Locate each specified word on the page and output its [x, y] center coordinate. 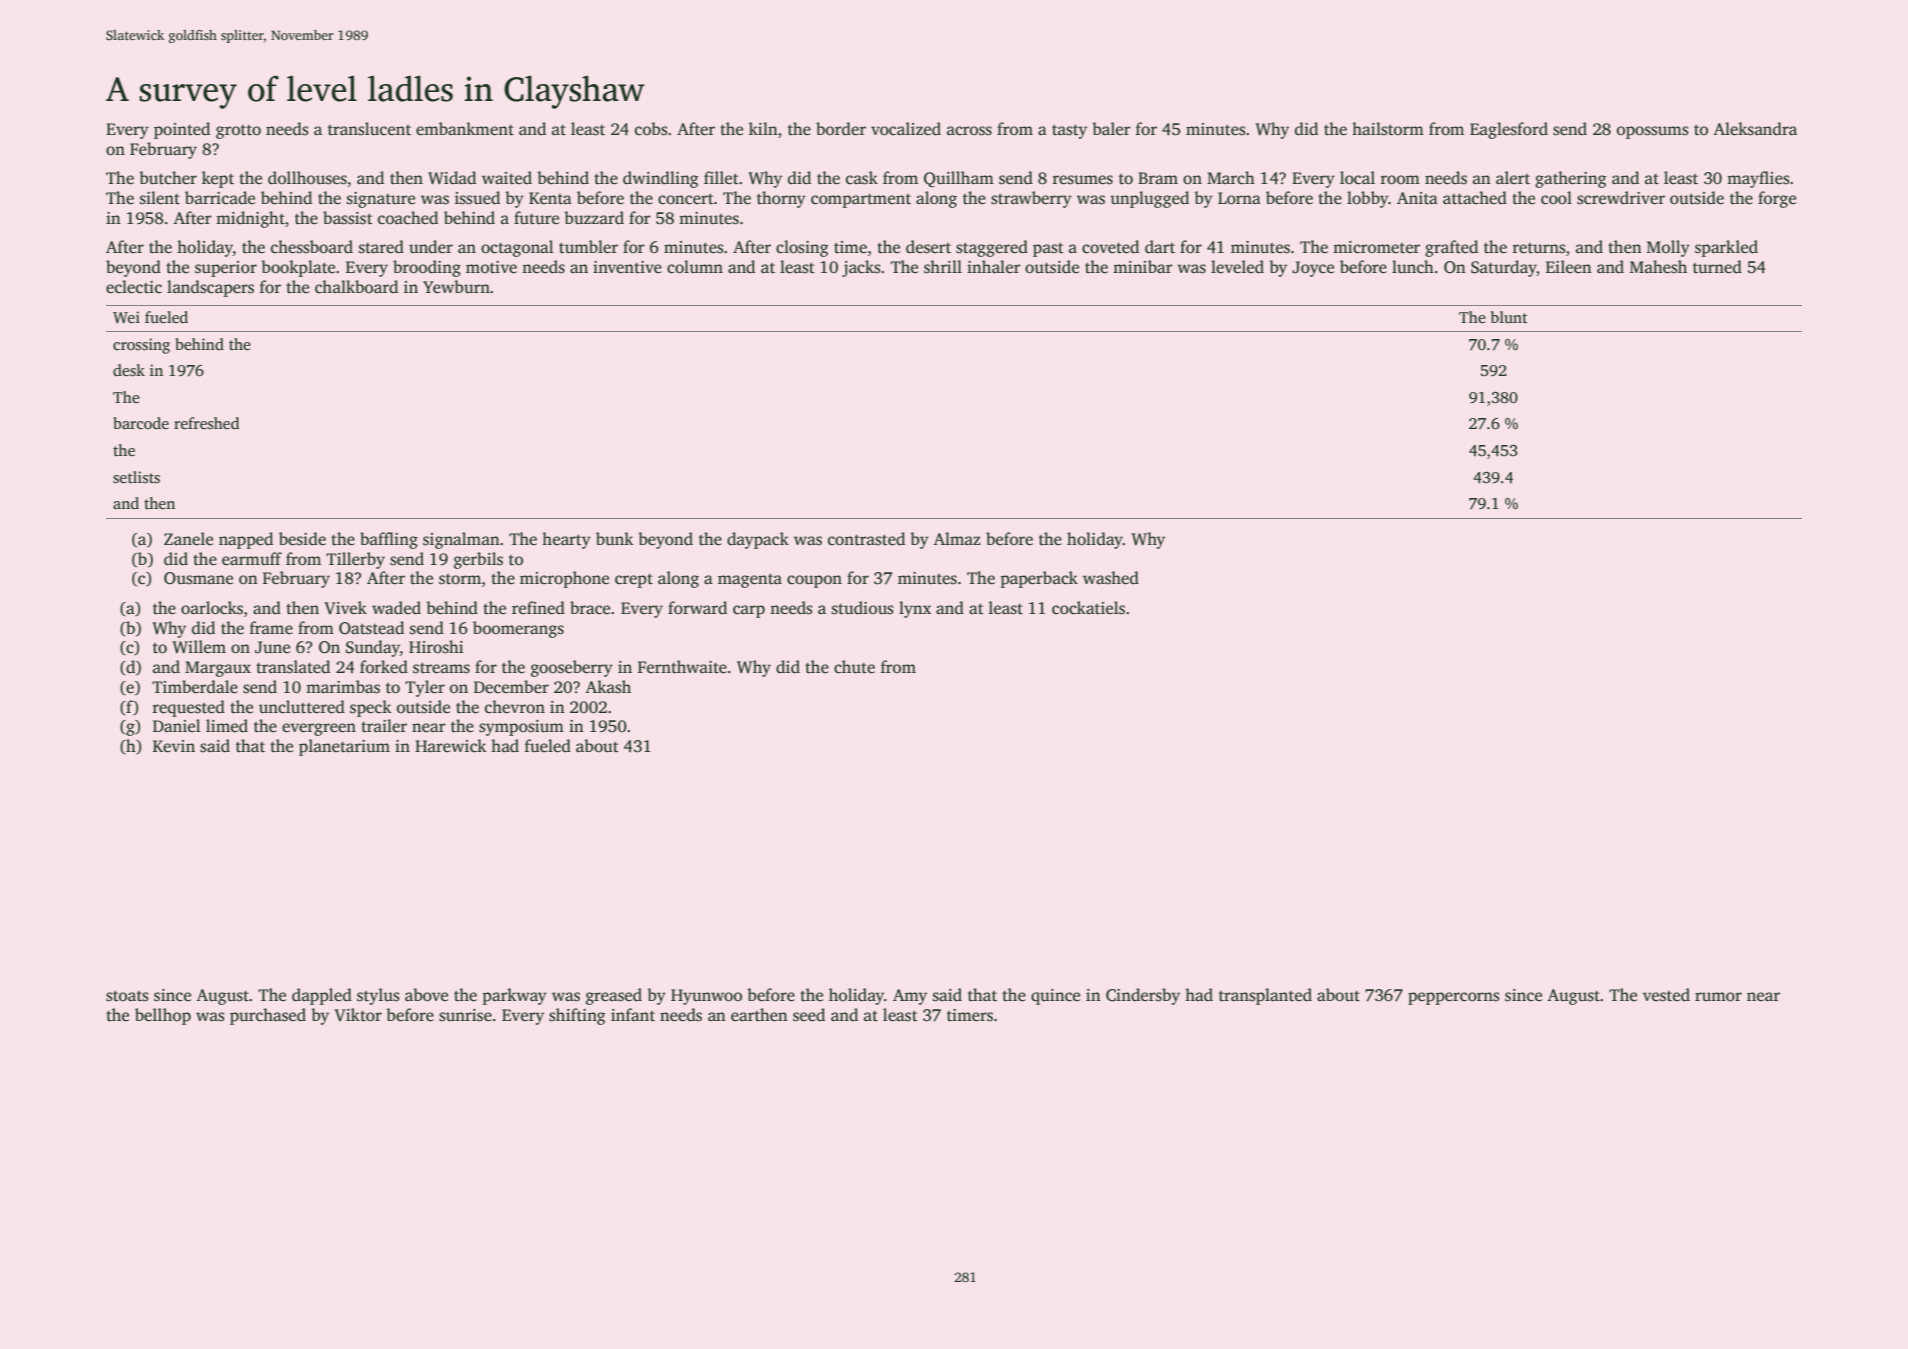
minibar [1142, 266]
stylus [378, 996]
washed [1111, 578]
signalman [461, 540]
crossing [141, 346]
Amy [910, 997]
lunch [1413, 266]
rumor [1718, 997]
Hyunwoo [706, 997]
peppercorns [1454, 998]
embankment [465, 129]
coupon [814, 581]
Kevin [174, 746]
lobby [1368, 199]
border [841, 129]
